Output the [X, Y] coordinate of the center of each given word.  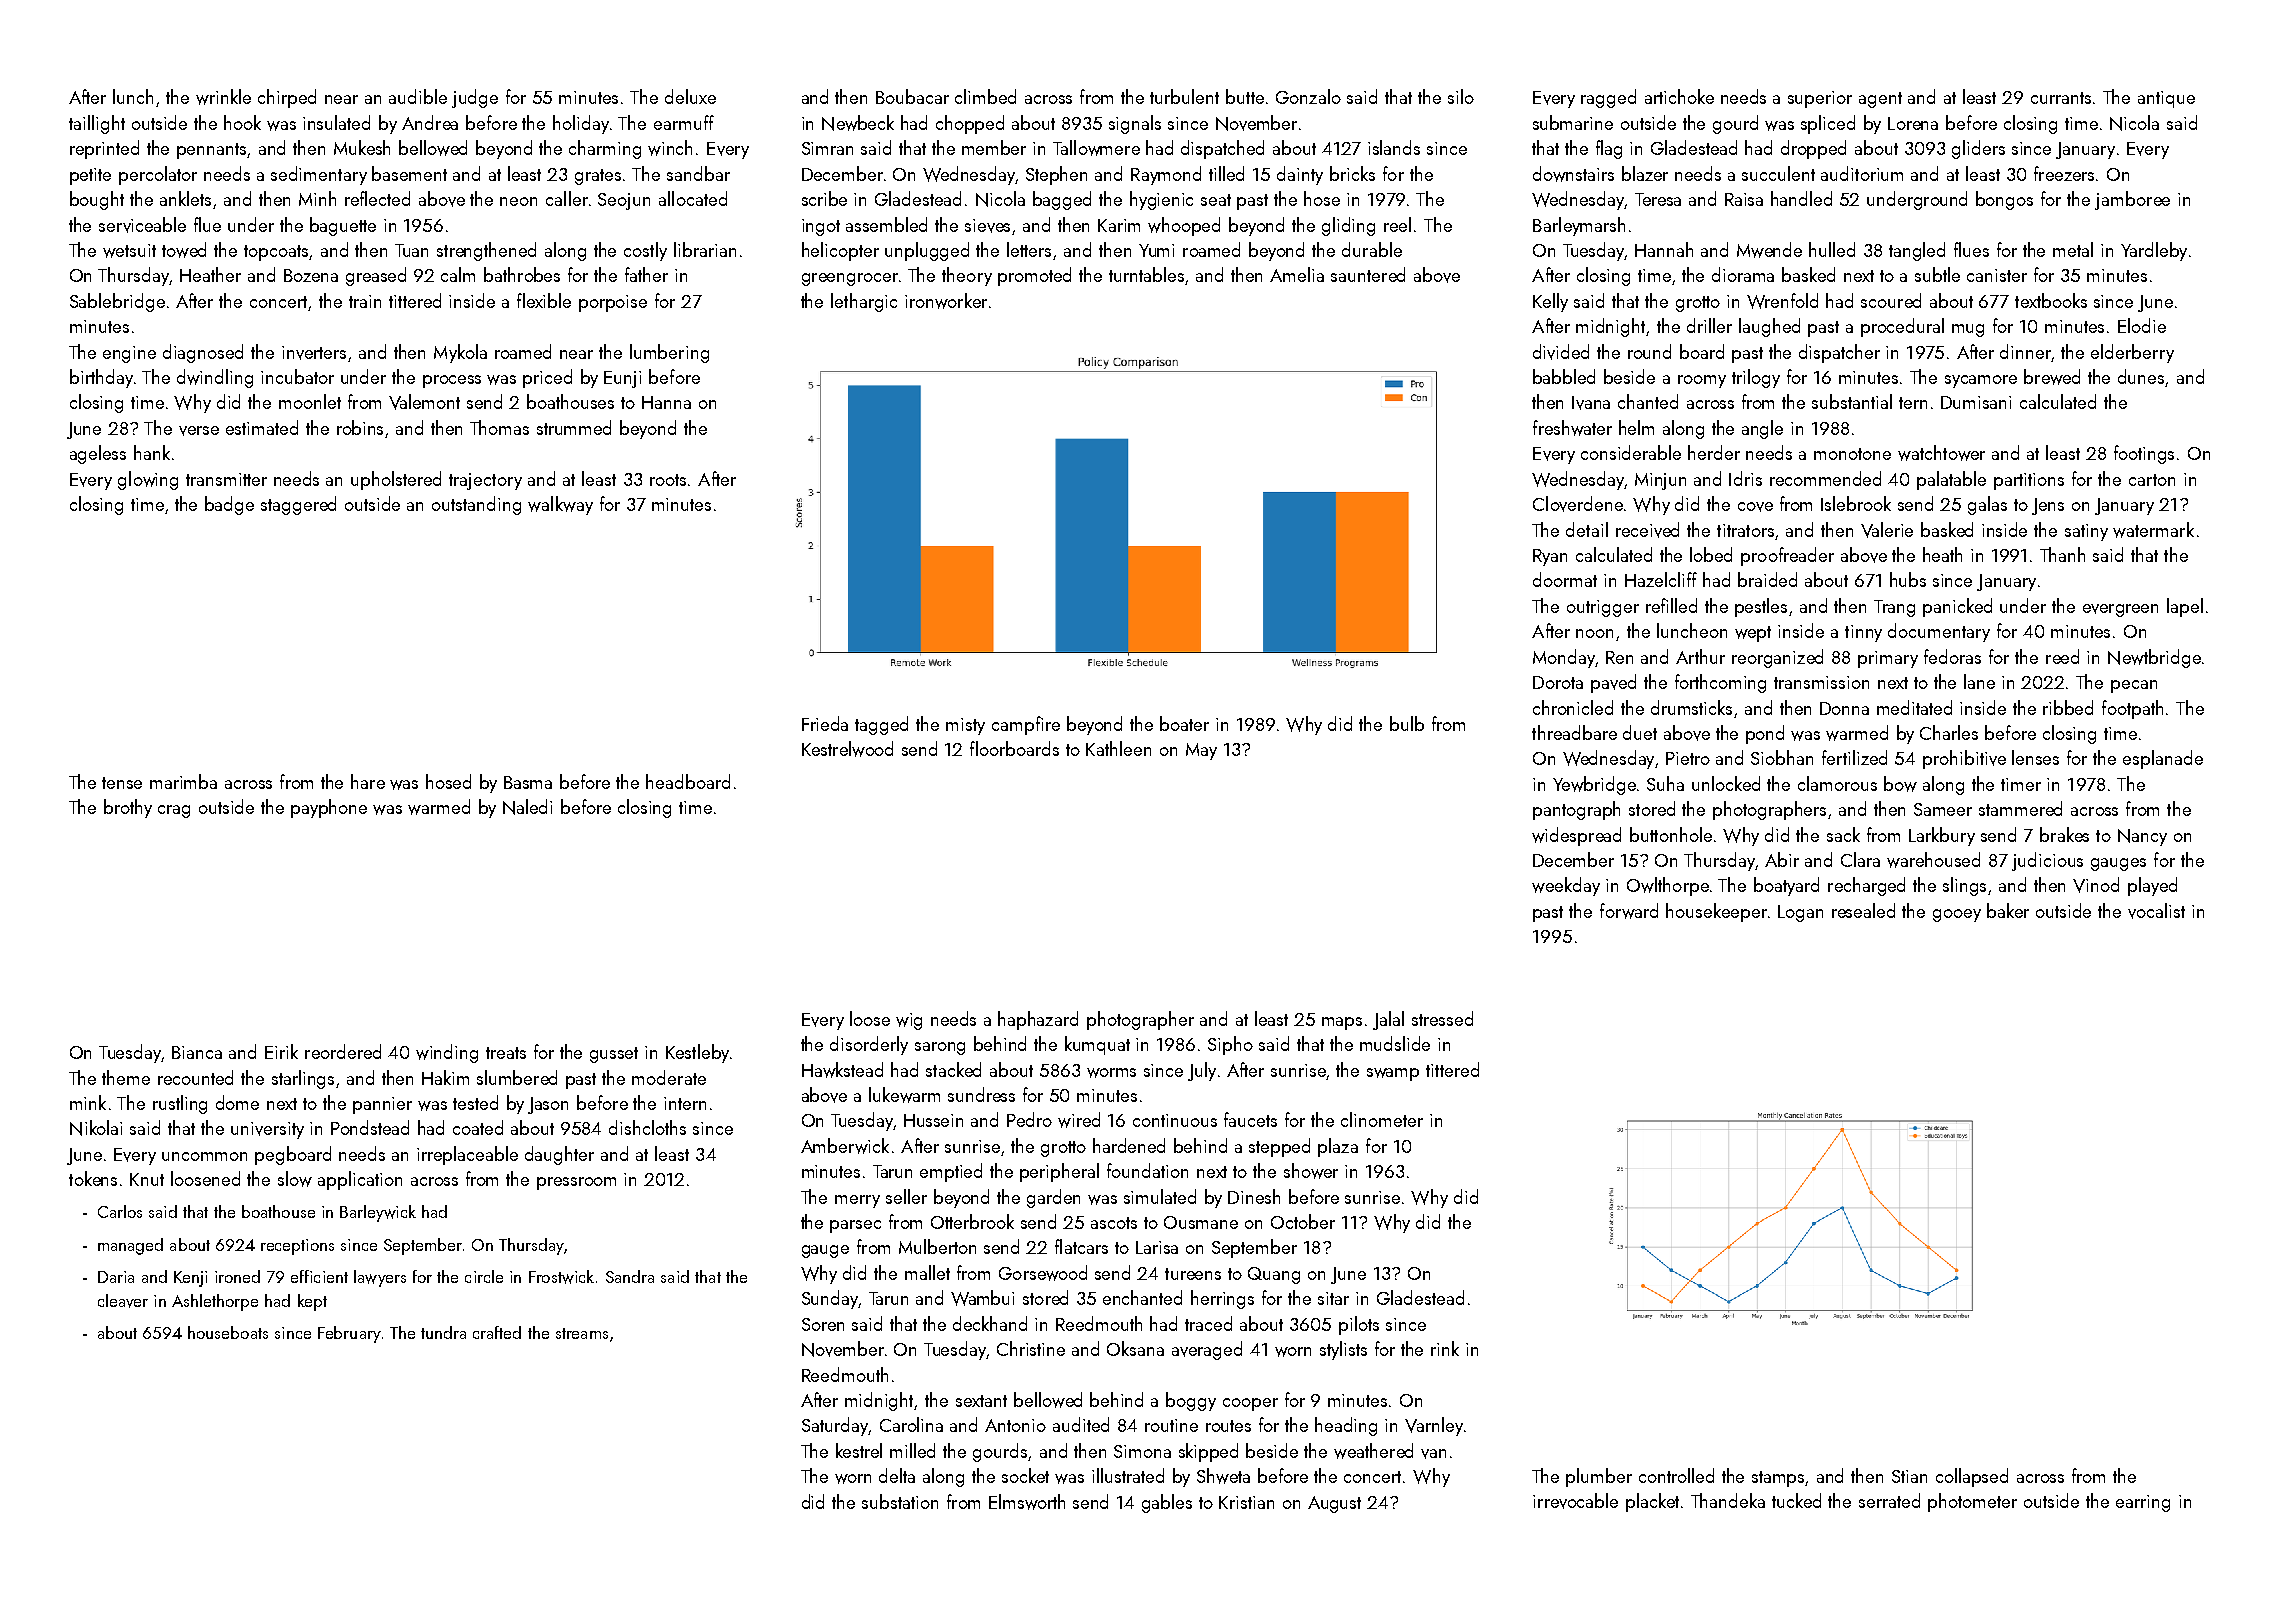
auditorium [1862, 173]
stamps [1779, 1479]
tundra [443, 1332]
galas [1987, 505]
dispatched [1222, 149]
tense [122, 783]
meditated [1914, 707]
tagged [881, 725]
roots [668, 480]
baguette [343, 226]
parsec [855, 1226]
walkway [560, 505]
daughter [559, 1155]
